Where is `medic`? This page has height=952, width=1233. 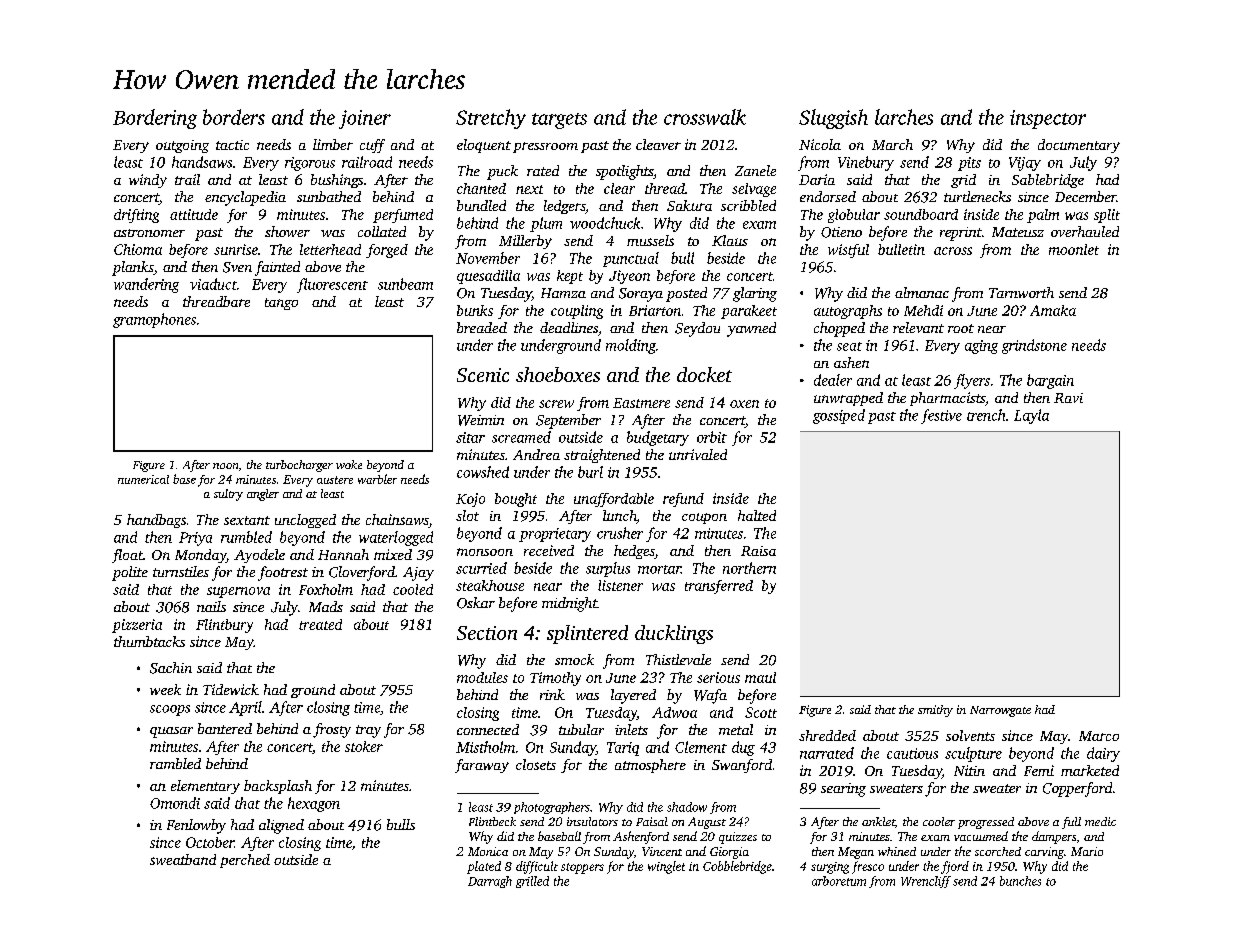 medic is located at coordinates (1100, 821).
